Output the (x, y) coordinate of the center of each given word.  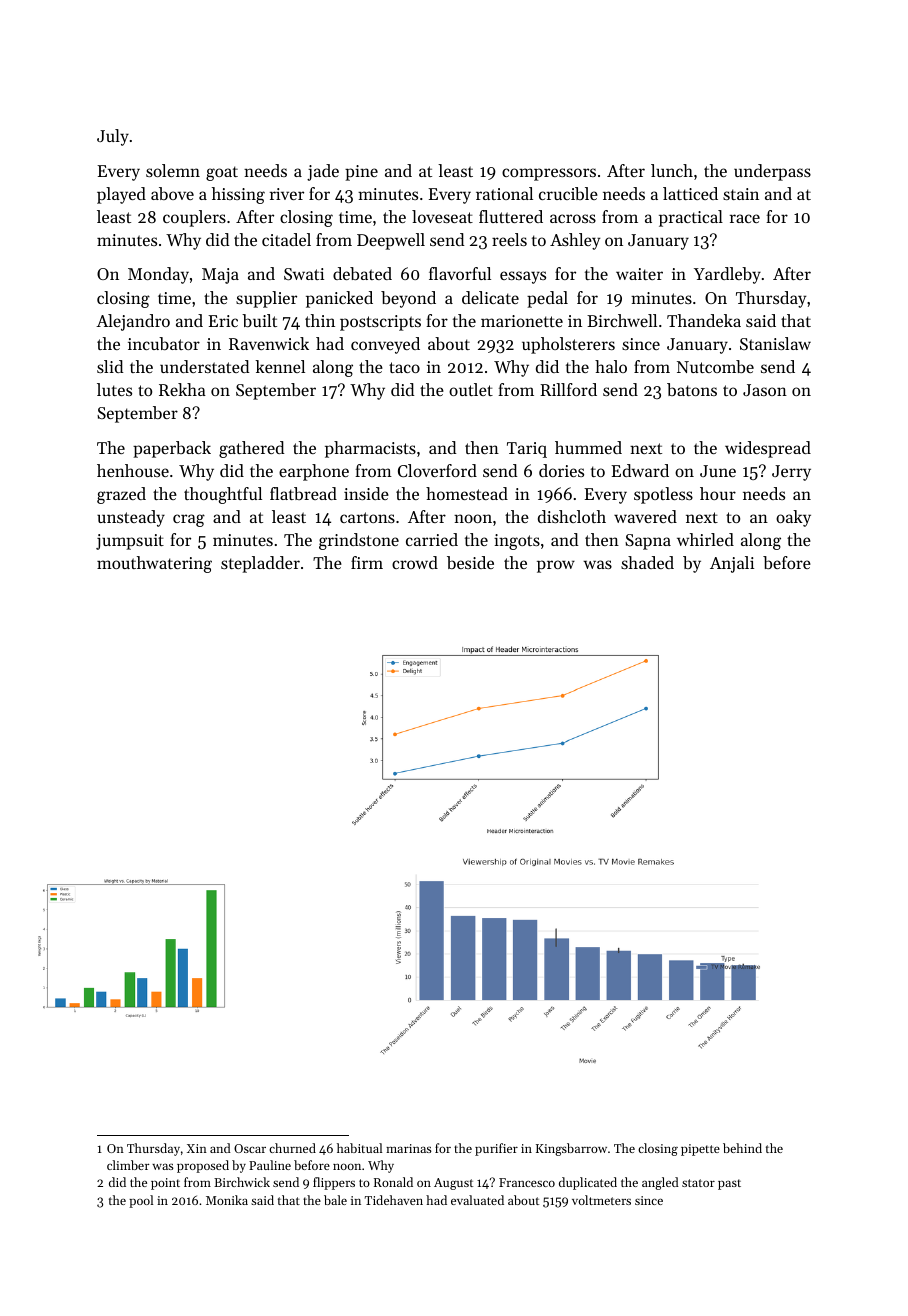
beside (470, 562)
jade (323, 172)
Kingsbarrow (571, 1149)
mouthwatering (154, 564)
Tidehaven (394, 1200)
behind (742, 1148)
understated (205, 366)
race (745, 218)
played (121, 195)
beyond (408, 299)
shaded (647, 562)
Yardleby (727, 275)
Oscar (250, 1148)
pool (141, 1201)
